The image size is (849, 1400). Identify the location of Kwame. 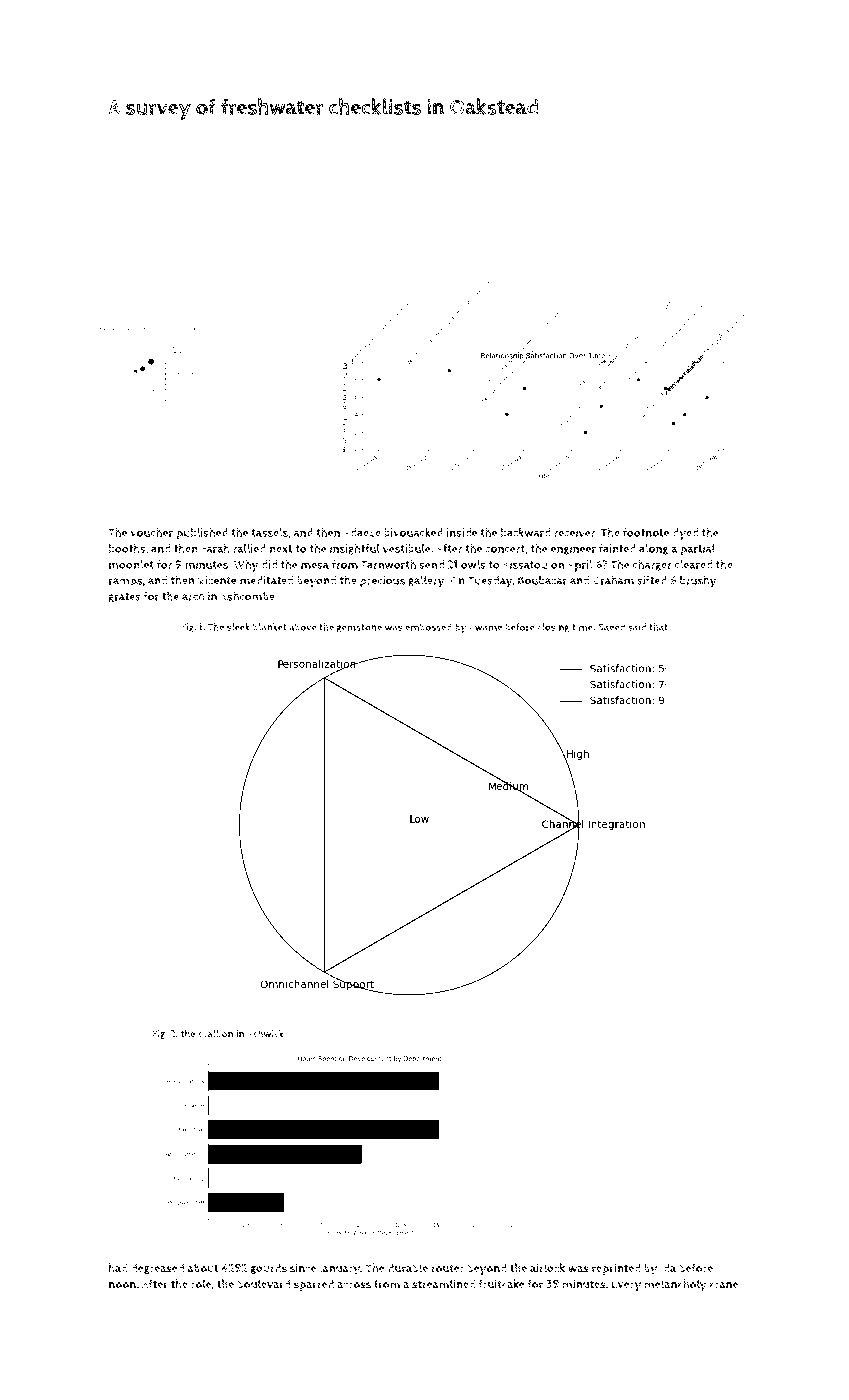
(485, 627).
